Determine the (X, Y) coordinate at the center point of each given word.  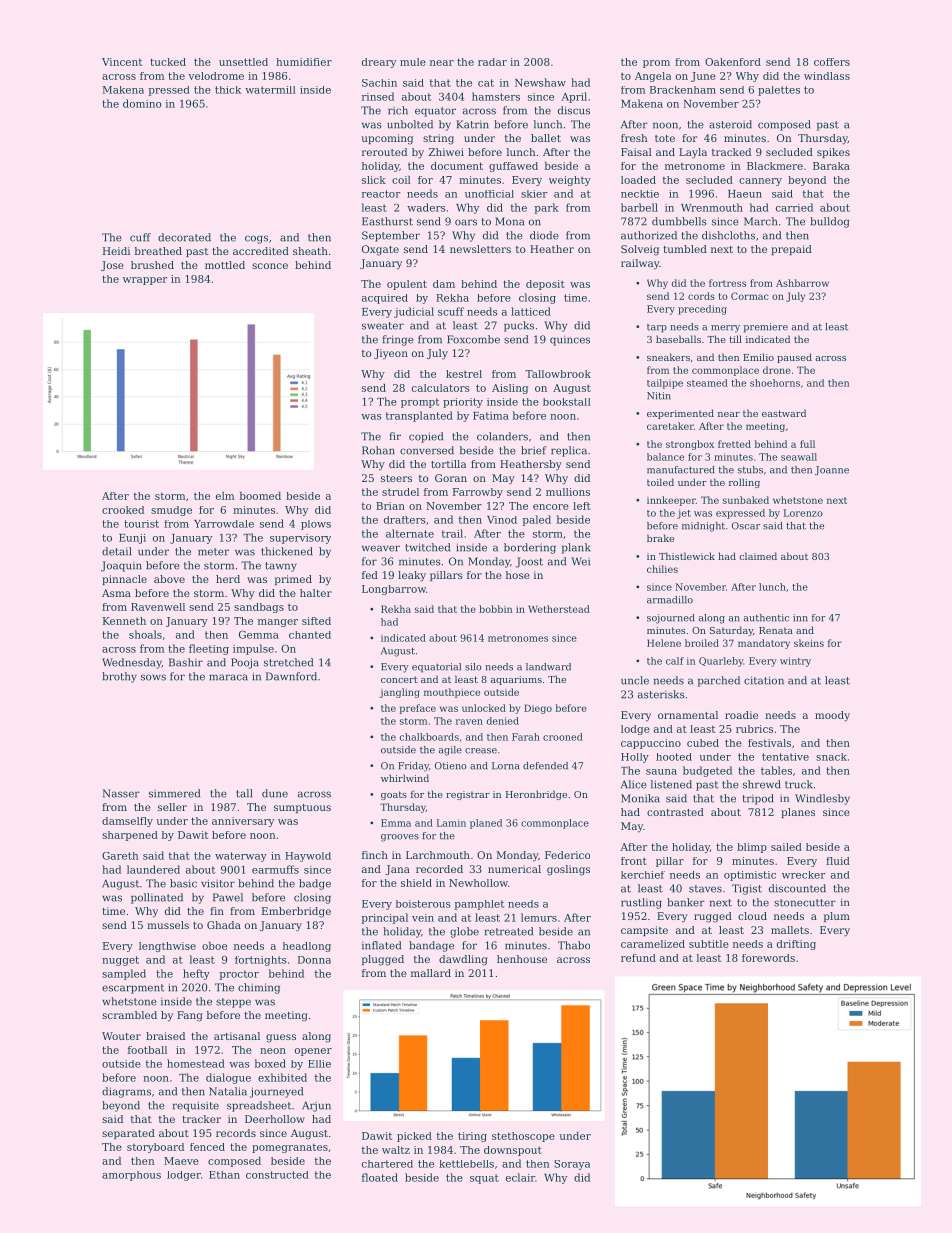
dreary (379, 63)
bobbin (495, 609)
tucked (168, 62)
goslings (568, 870)
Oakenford (733, 62)
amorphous (131, 1176)
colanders (502, 436)
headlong (307, 947)
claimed (758, 556)
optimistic (750, 876)
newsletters (480, 249)
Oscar (746, 526)
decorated (184, 237)
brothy (119, 677)
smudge (171, 511)
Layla (693, 153)
